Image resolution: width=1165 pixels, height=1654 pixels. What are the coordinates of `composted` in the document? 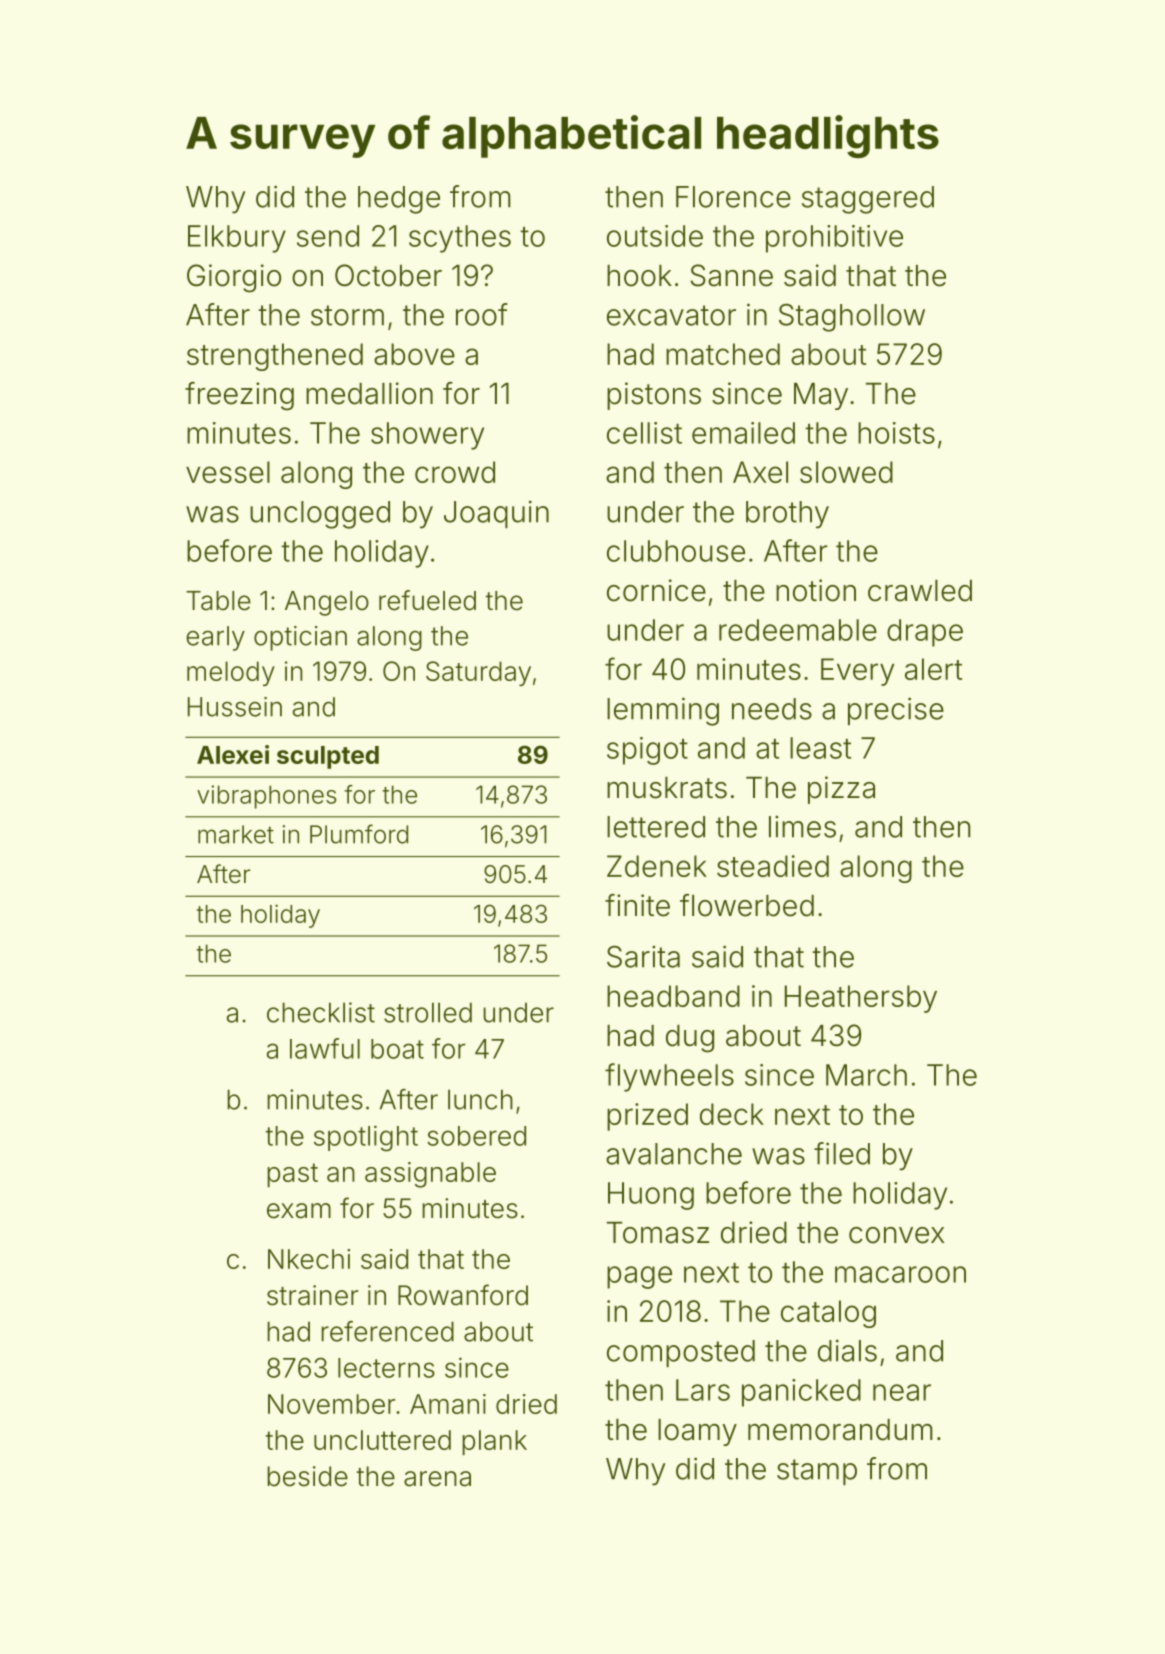 It's located at (681, 1353).
